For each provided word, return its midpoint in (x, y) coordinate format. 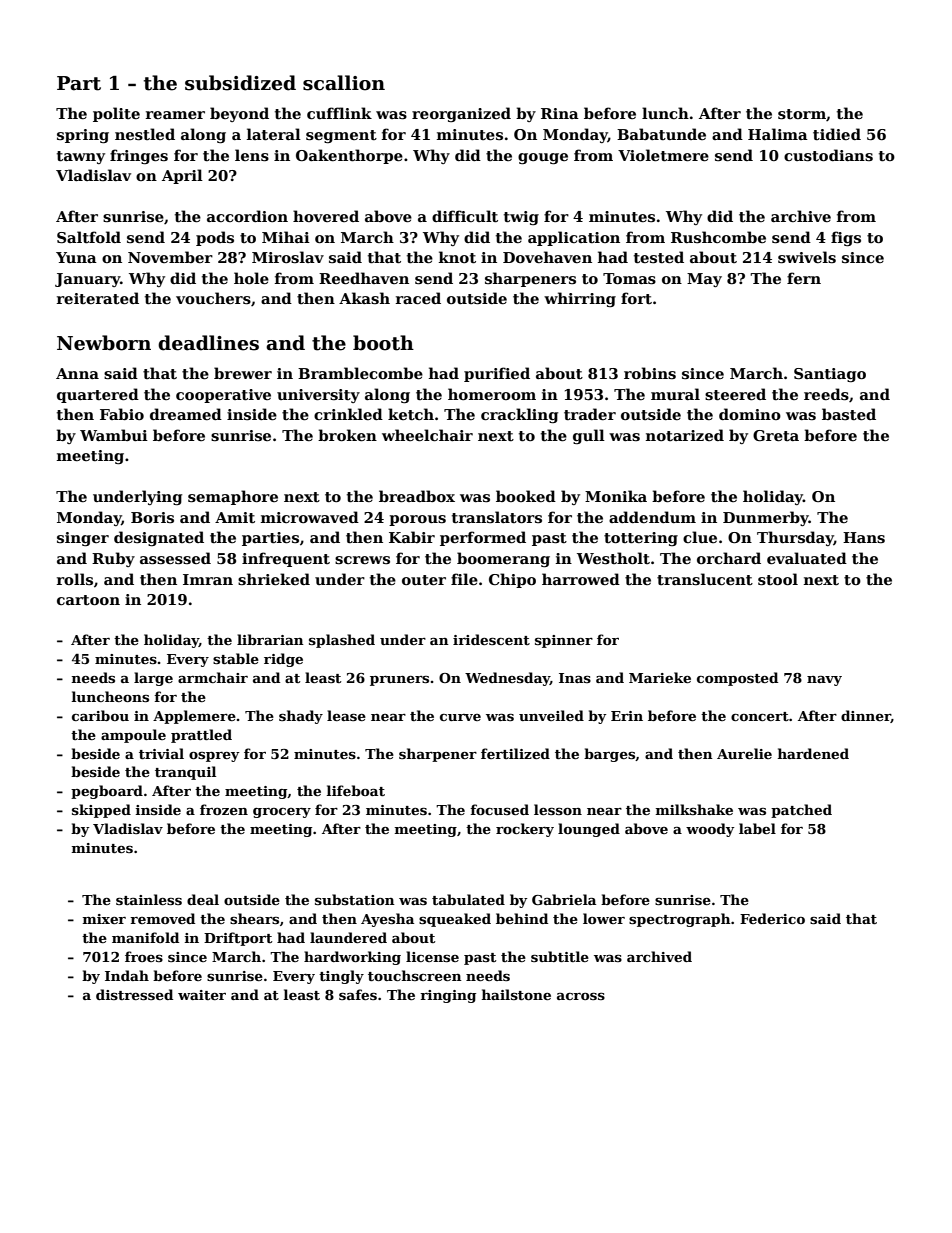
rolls (75, 579)
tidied (837, 134)
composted (737, 679)
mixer (104, 919)
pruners (399, 681)
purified (497, 374)
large (153, 679)
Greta (776, 435)
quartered (98, 395)
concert (760, 716)
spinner (564, 641)
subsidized (240, 83)
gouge (543, 158)
